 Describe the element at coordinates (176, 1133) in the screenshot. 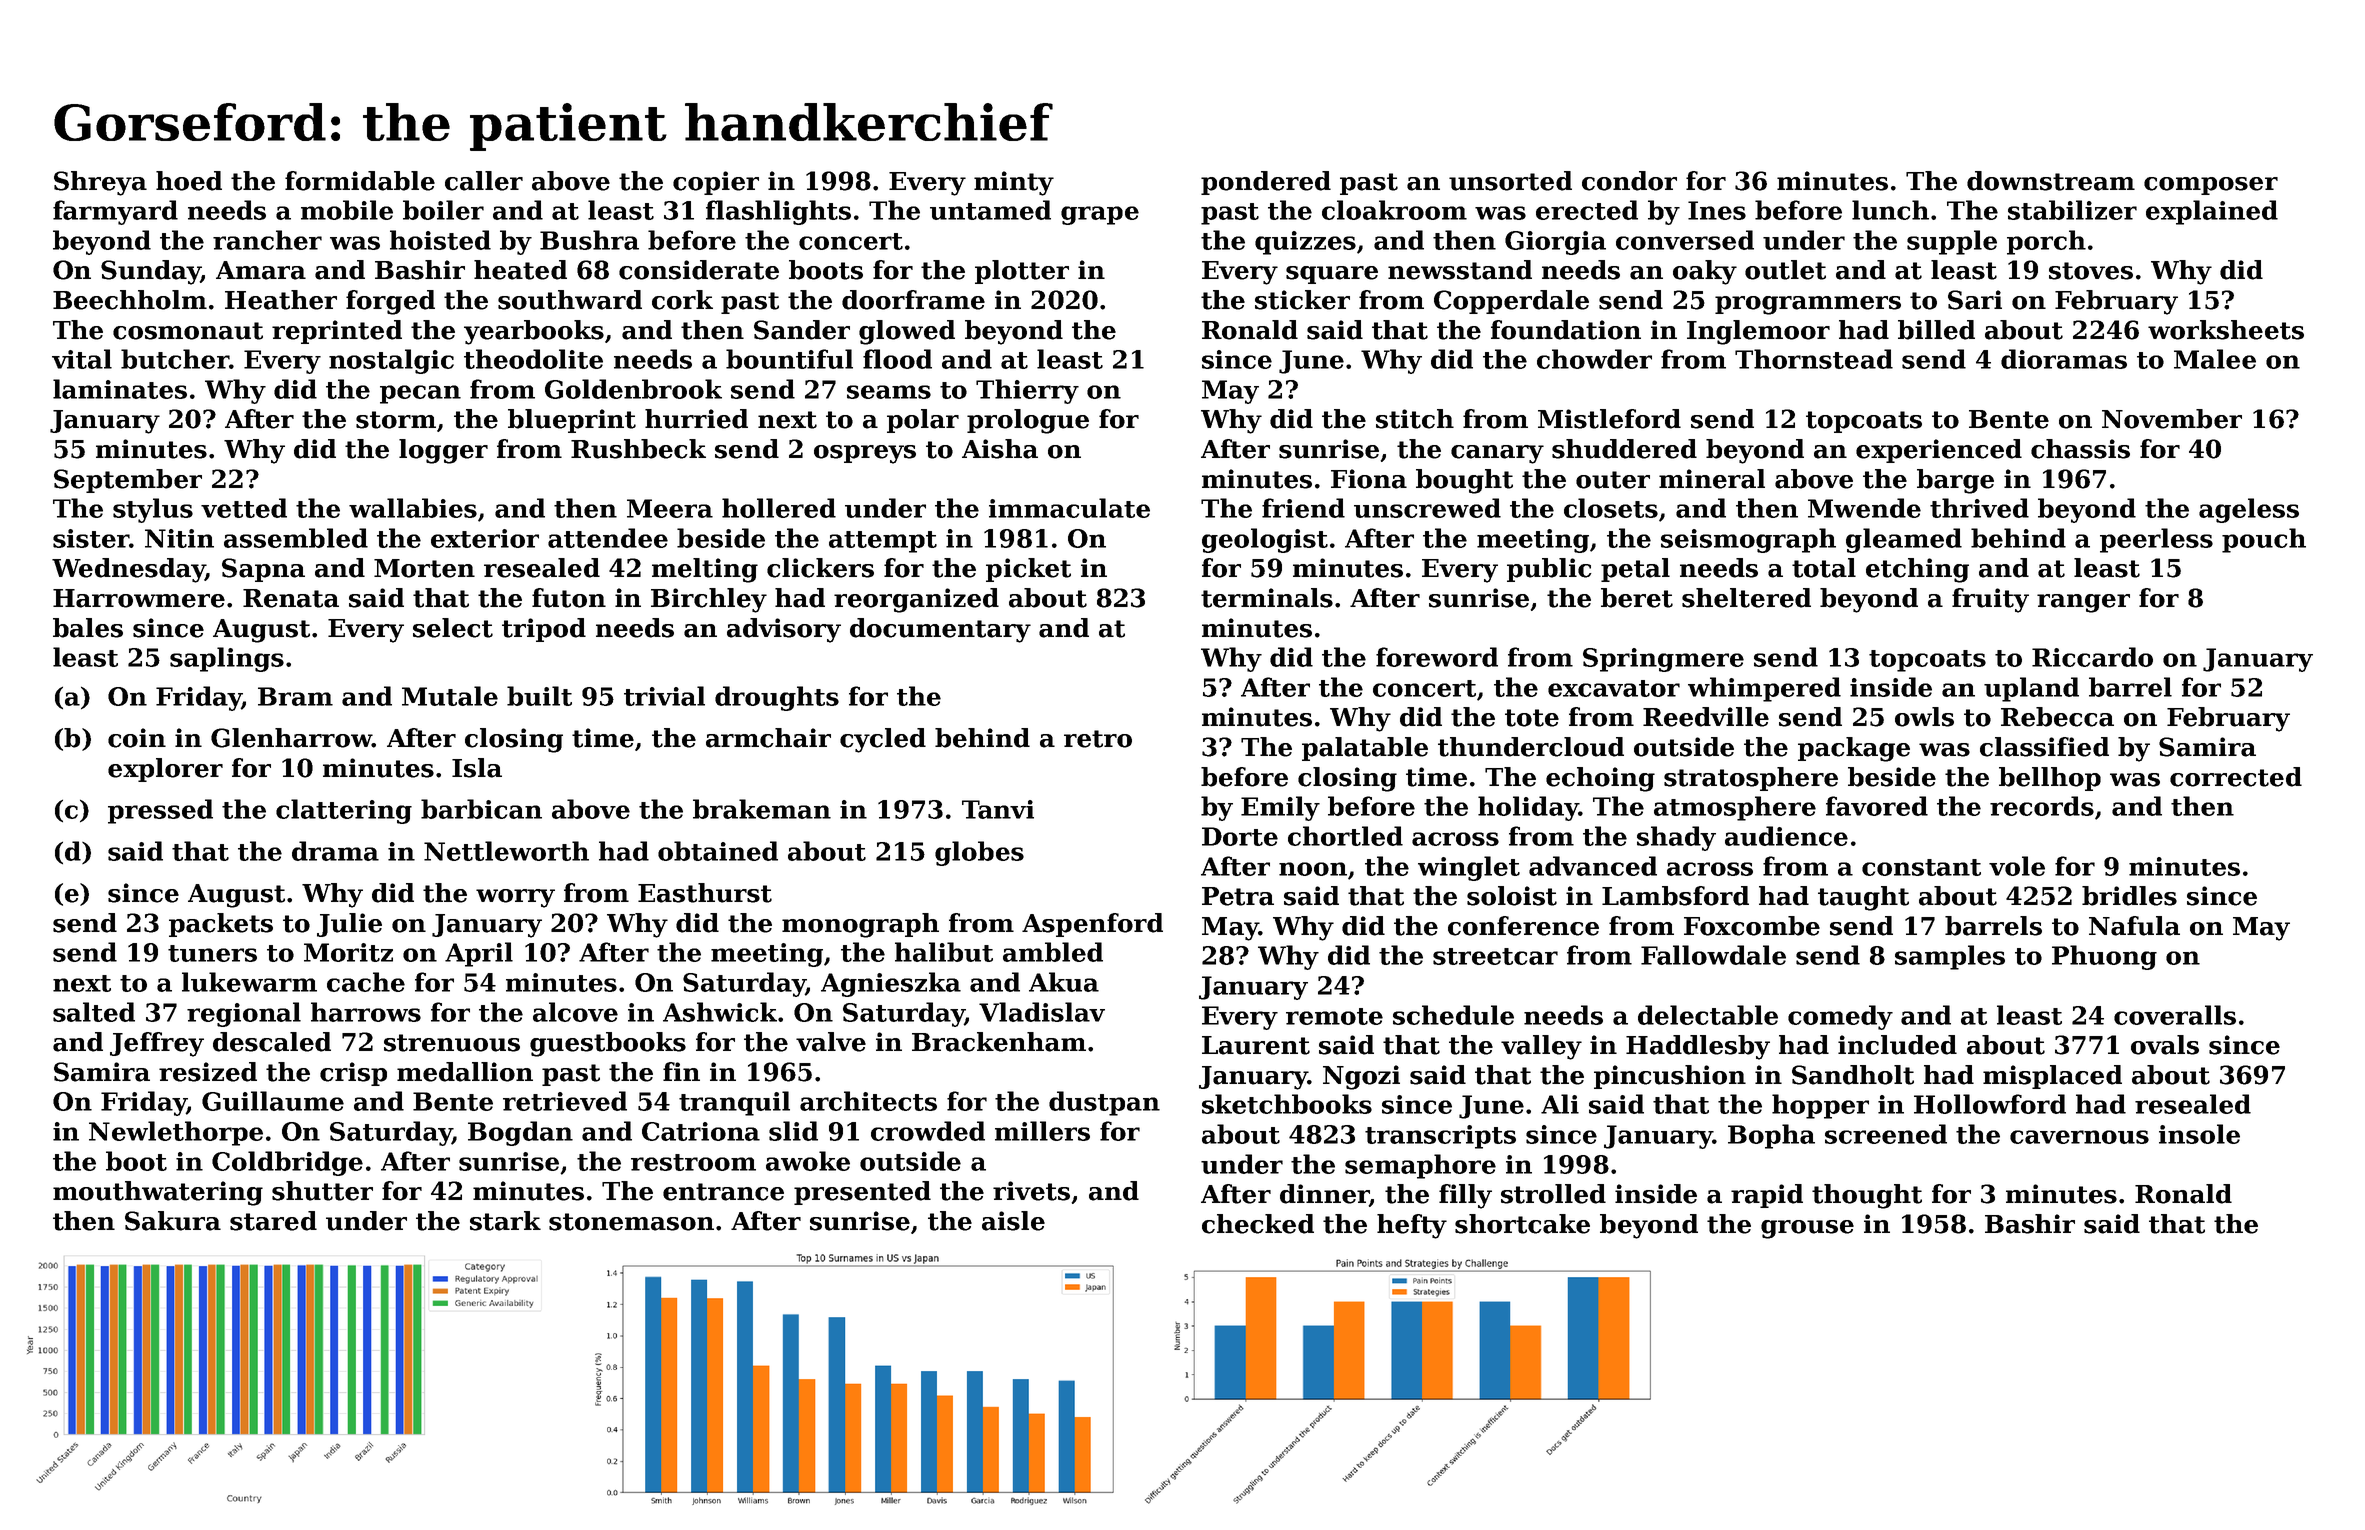

I see `Newlethorpe` at that location.
